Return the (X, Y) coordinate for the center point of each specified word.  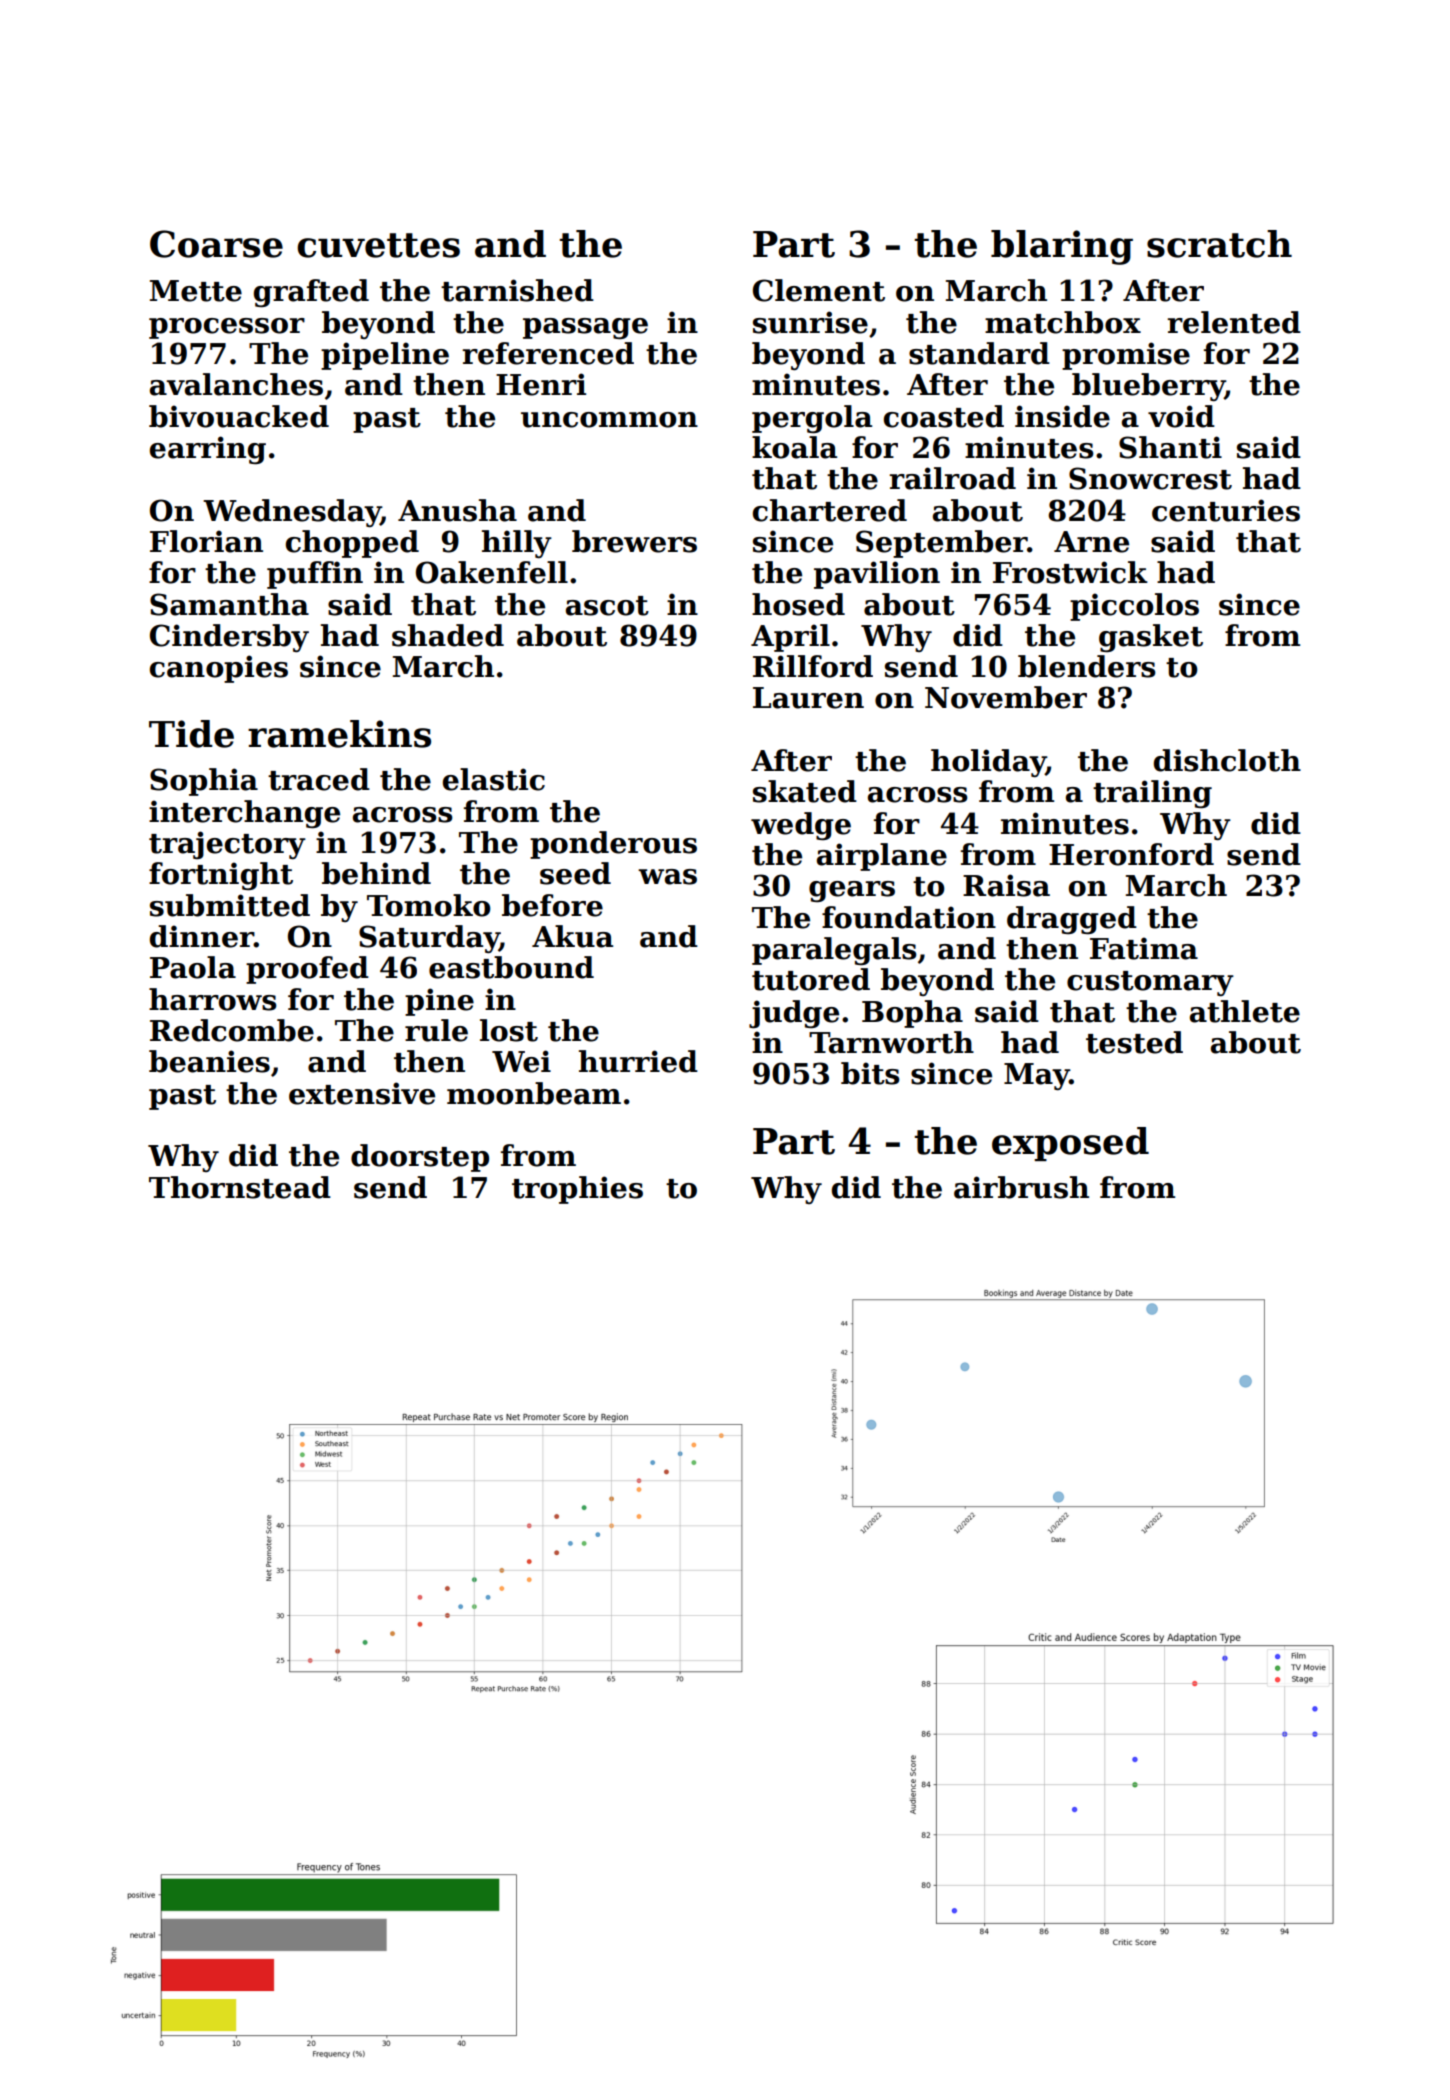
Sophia (204, 782)
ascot (607, 606)
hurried (638, 1061)
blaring (1062, 247)
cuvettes (378, 245)
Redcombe (232, 1030)
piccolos (1134, 607)
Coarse (216, 244)
